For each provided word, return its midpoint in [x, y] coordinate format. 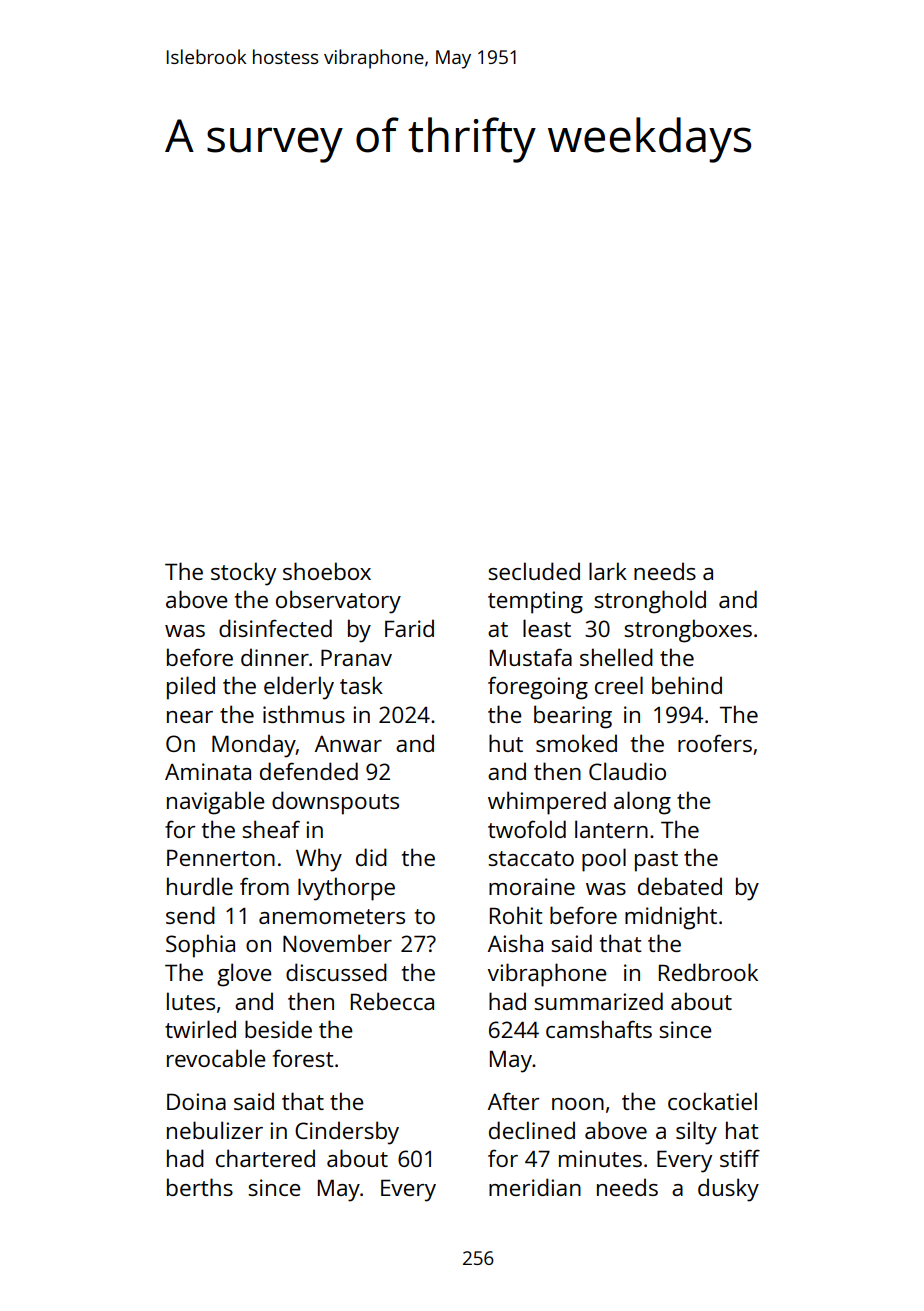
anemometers [332, 916]
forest [303, 1058]
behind [687, 685]
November [337, 943]
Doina [196, 1101]
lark [608, 571]
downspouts [335, 803]
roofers [715, 743]
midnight [671, 918]
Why [319, 860]
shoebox [327, 571]
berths [200, 1187]
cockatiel [712, 1101]
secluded [534, 571]
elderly [299, 688]
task [361, 685]
